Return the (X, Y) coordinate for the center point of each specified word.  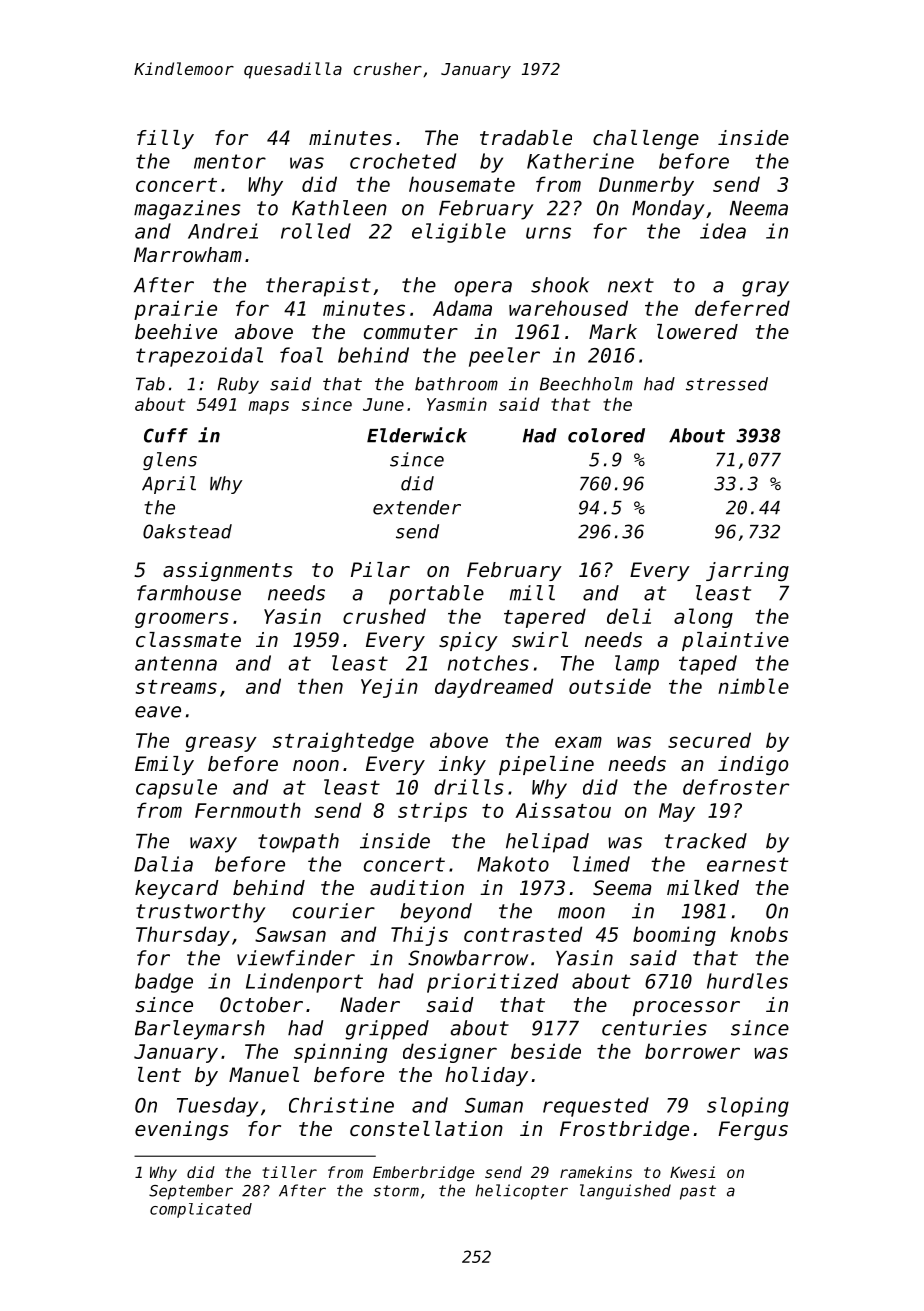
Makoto (513, 864)
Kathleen (339, 208)
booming (674, 936)
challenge (646, 139)
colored (606, 435)
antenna (176, 663)
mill (532, 593)
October (261, 1005)
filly (165, 139)
